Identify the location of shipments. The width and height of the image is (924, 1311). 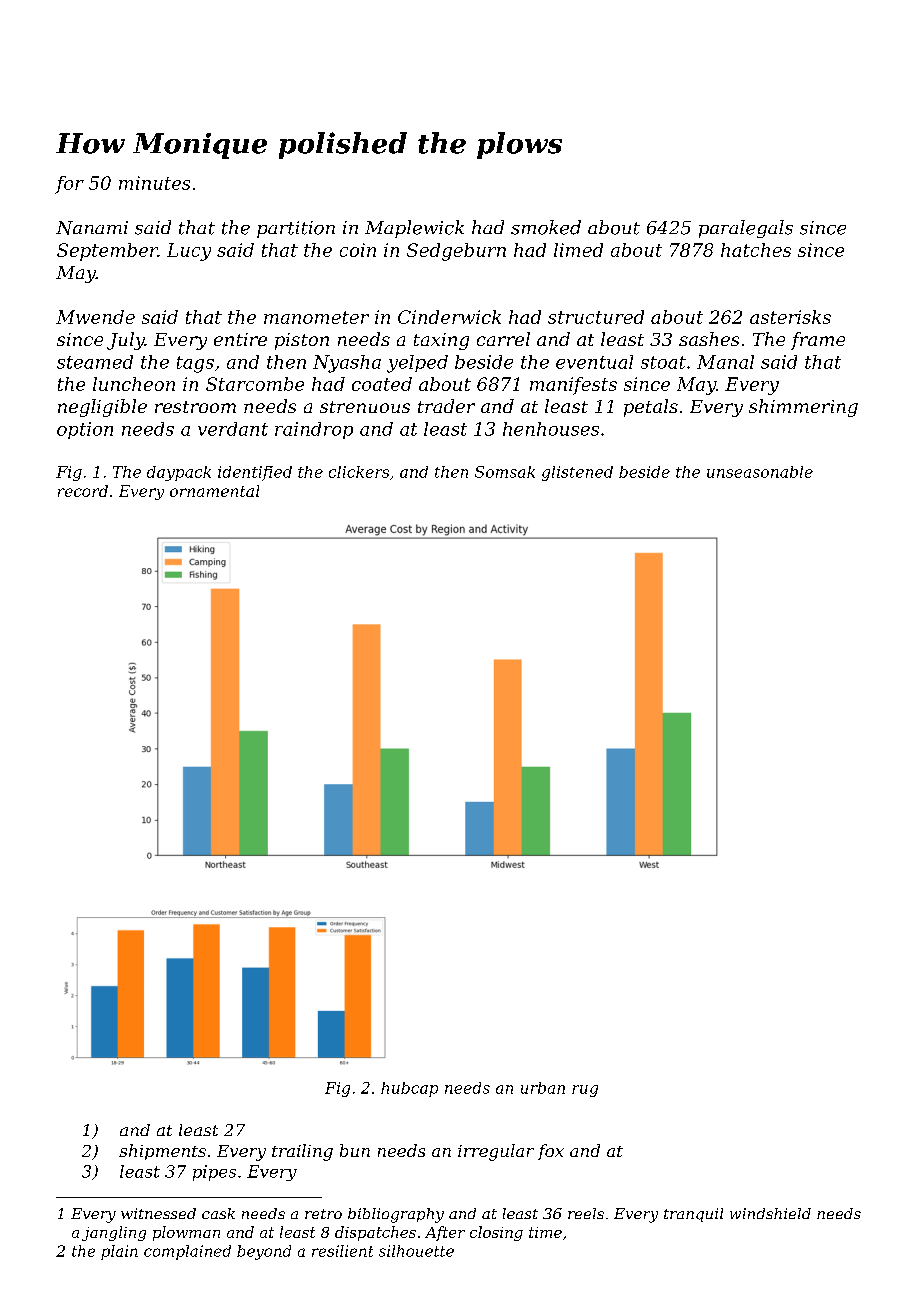
(162, 1152).
